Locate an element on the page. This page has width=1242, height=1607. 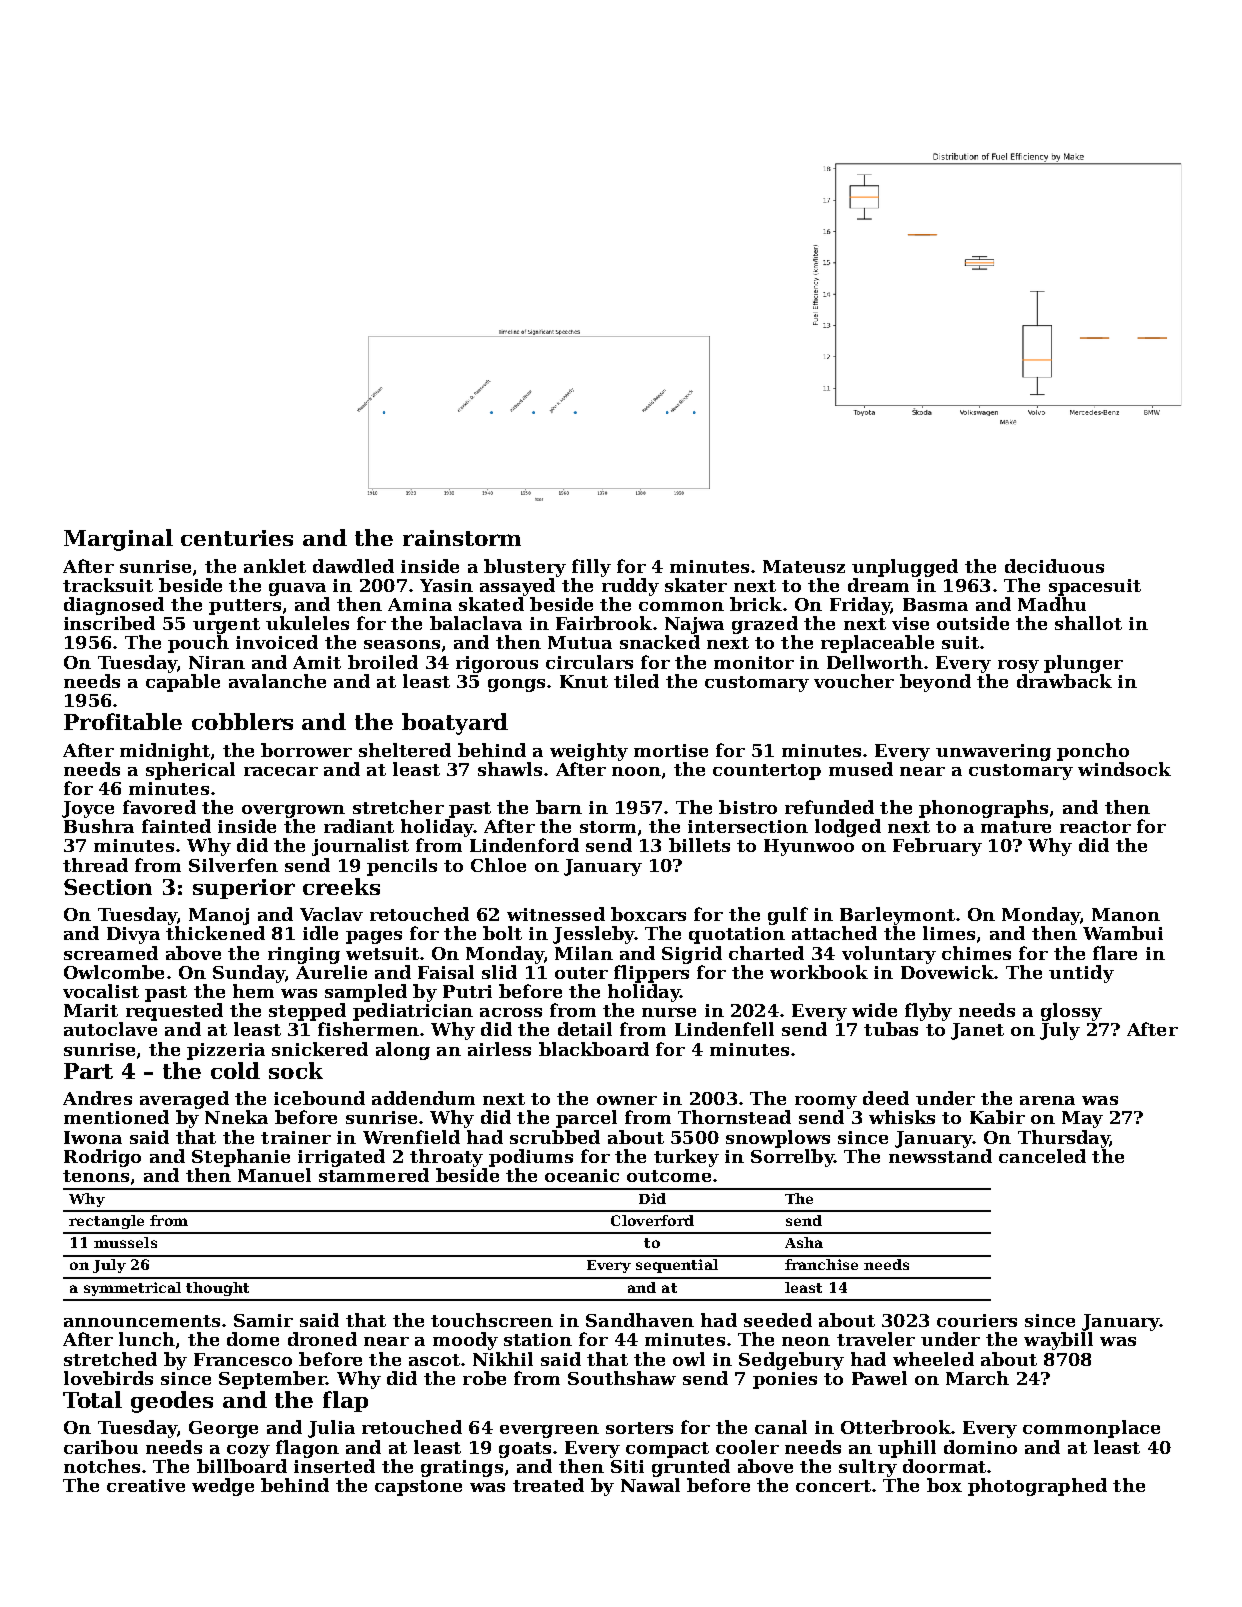
poncho is located at coordinates (1093, 752).
